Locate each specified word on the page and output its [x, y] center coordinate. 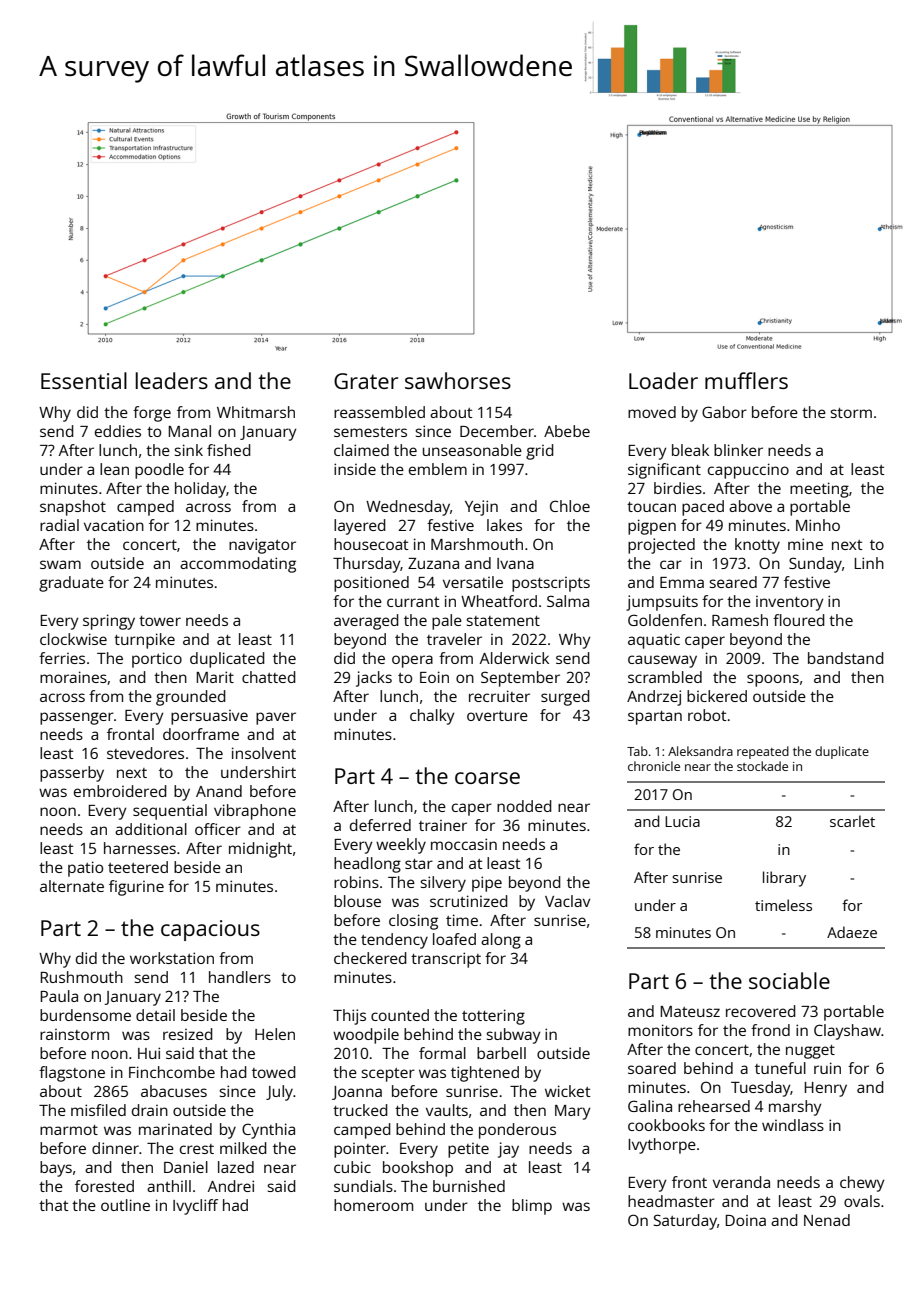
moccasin [464, 844]
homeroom [373, 1205]
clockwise [73, 639]
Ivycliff [195, 1207]
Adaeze [852, 932]
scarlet [852, 821]
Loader [663, 380]
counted [400, 1015]
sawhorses [458, 380]
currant [413, 602]
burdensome [85, 1015]
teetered [138, 867]
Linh [869, 563]
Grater [366, 381]
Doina [745, 1220]
